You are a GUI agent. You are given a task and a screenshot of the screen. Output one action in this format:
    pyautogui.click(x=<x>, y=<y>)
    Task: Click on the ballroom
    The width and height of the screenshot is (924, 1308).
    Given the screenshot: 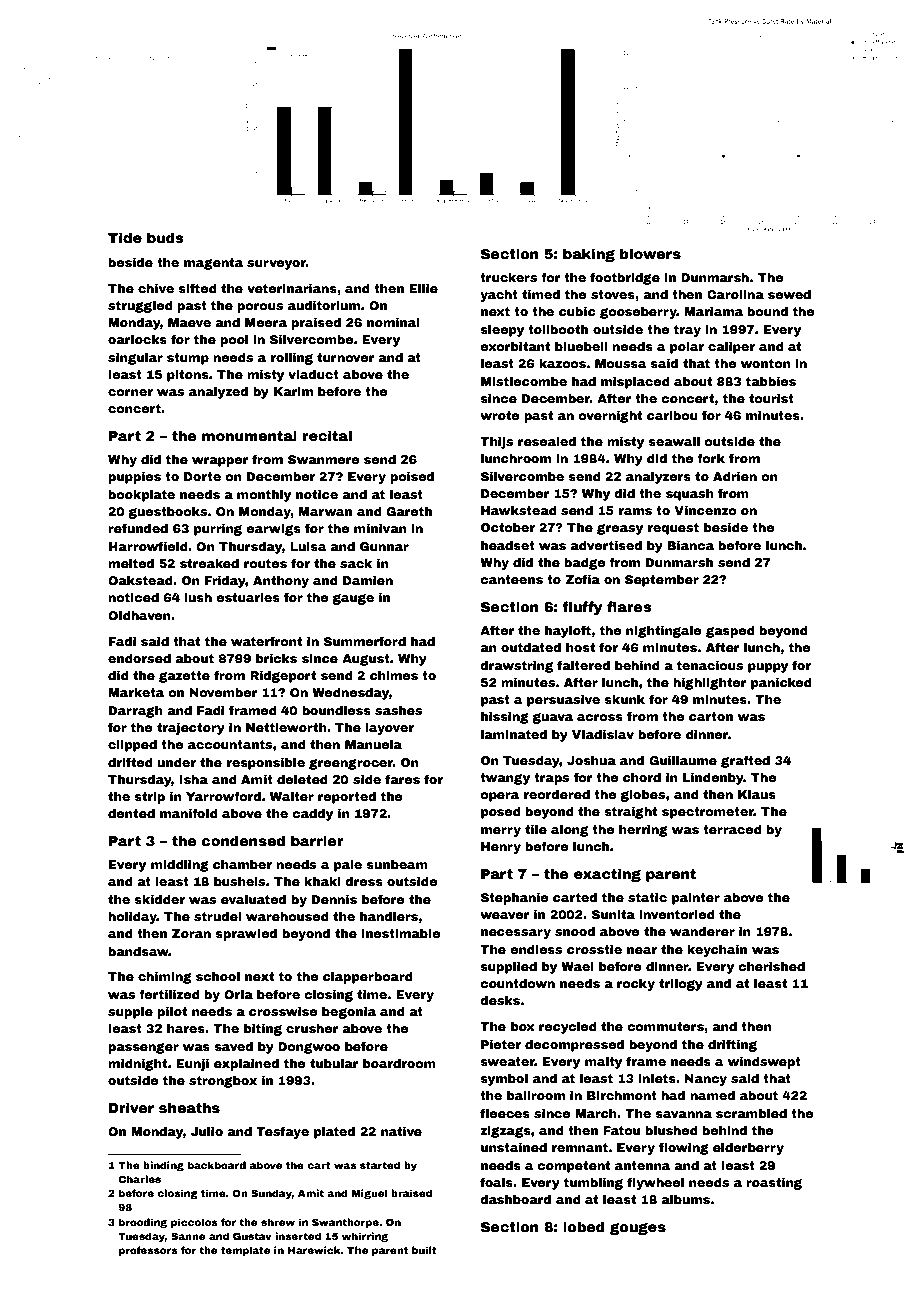 What is the action you would take?
    pyautogui.click(x=536, y=1095)
